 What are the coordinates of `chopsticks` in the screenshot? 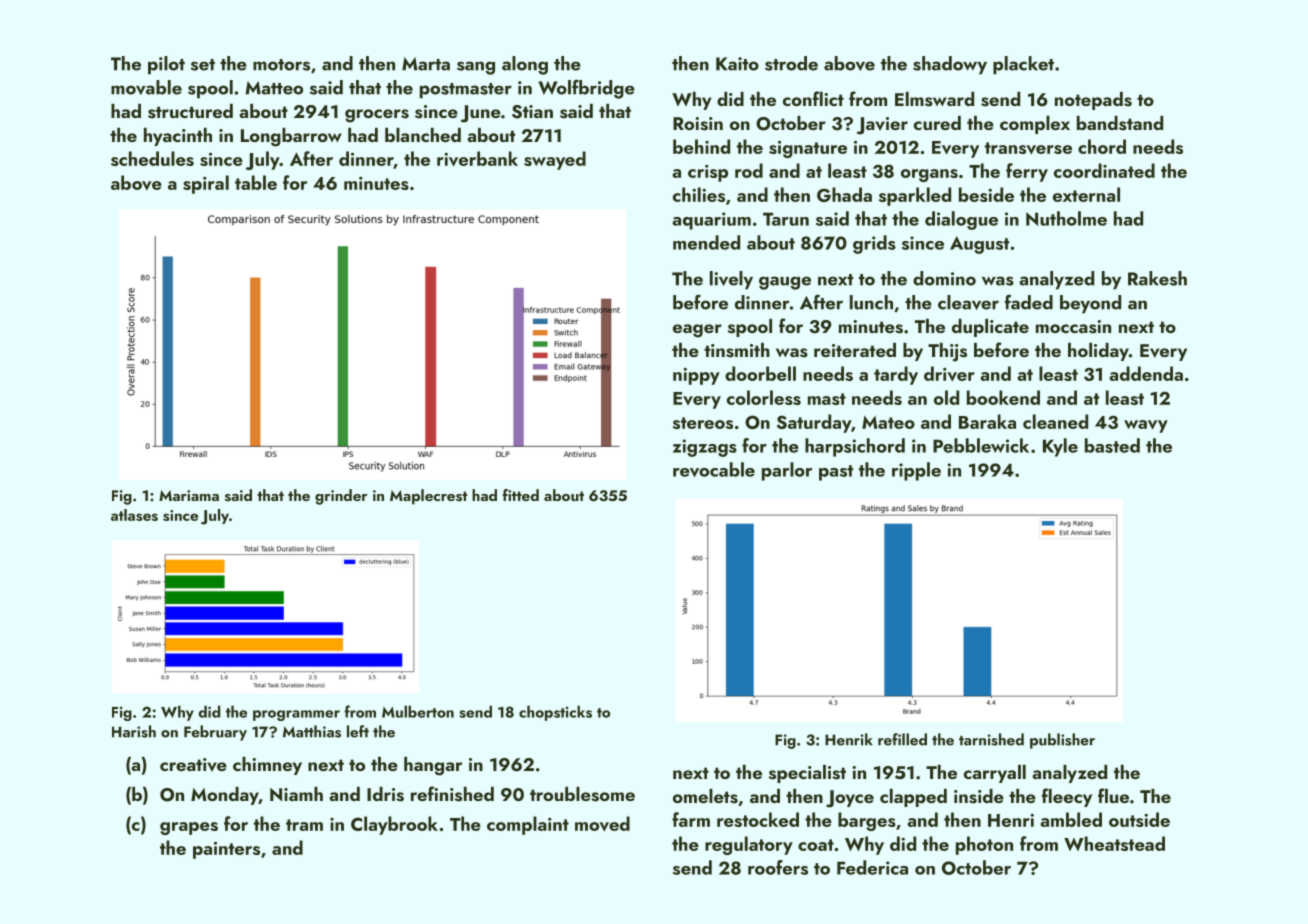 It's located at (555, 713).
